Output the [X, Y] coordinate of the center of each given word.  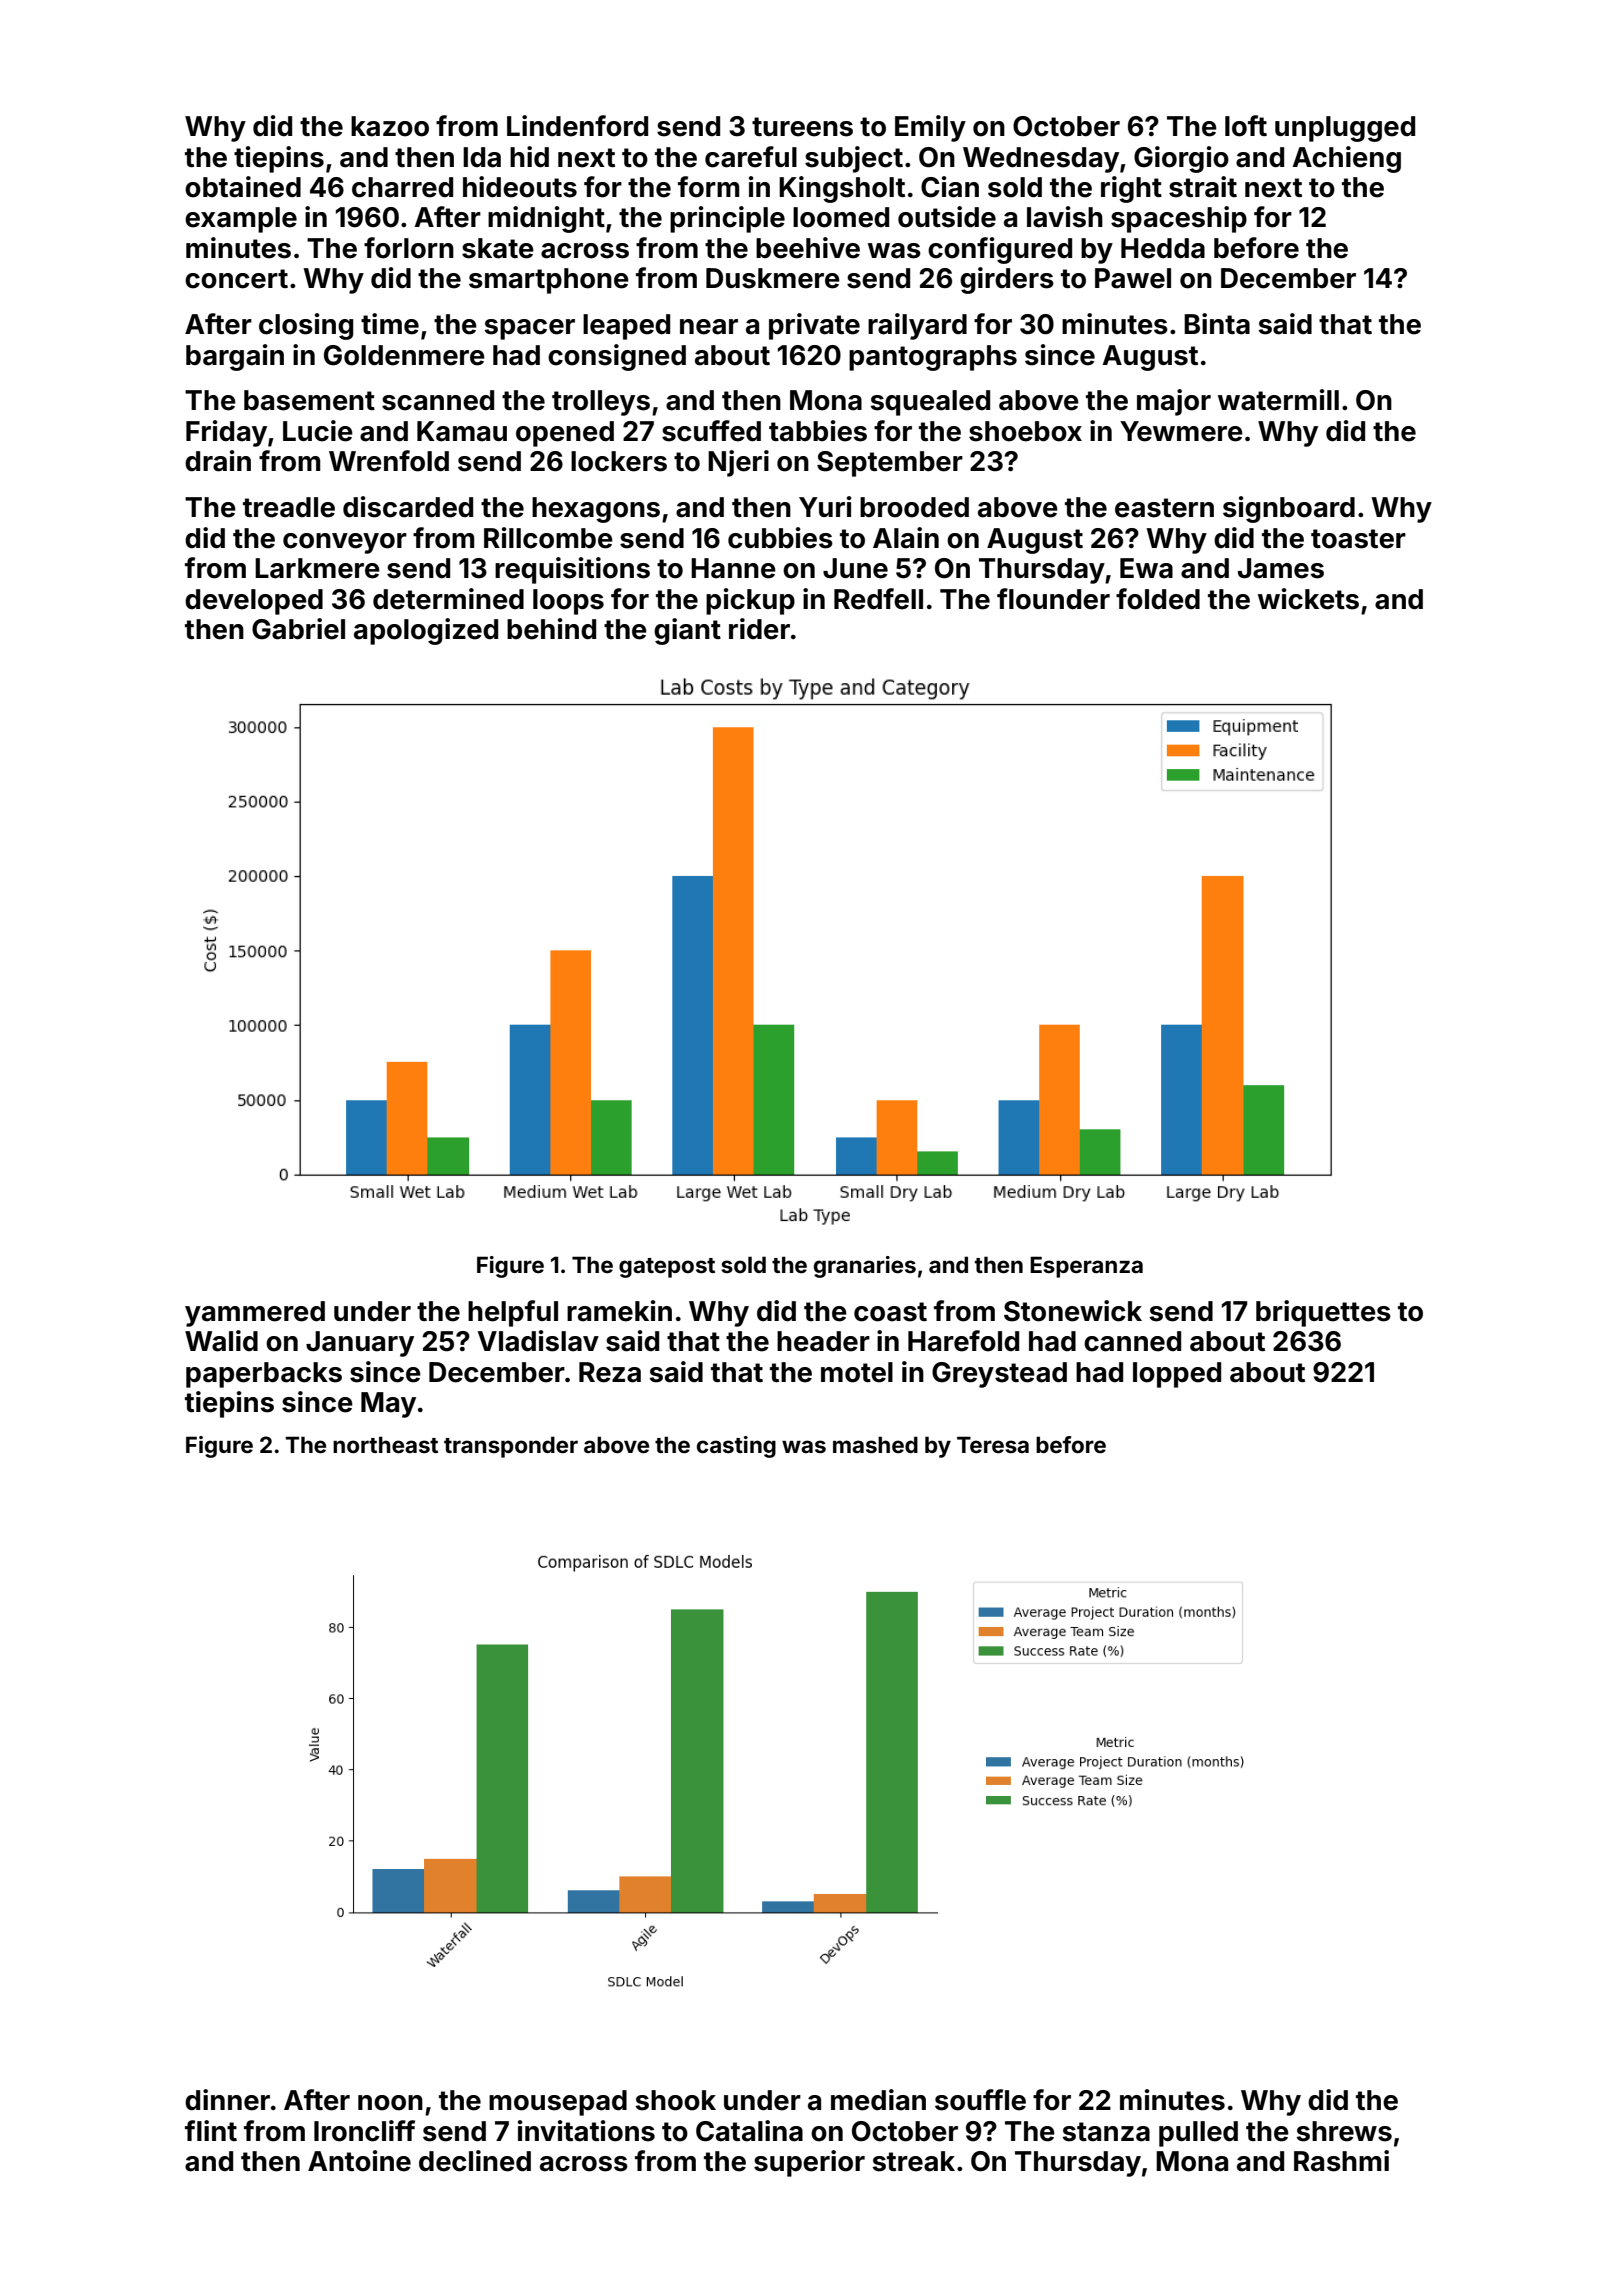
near [709, 327]
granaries [865, 1267]
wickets [1308, 599]
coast [890, 1312]
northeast [385, 1444]
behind [551, 629]
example [241, 220]
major [1174, 402]
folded [1158, 599]
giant [687, 631]
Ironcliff [364, 2131]
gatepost [667, 1268]
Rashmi [1341, 2161]
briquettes [1323, 1313]
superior [809, 2163]
